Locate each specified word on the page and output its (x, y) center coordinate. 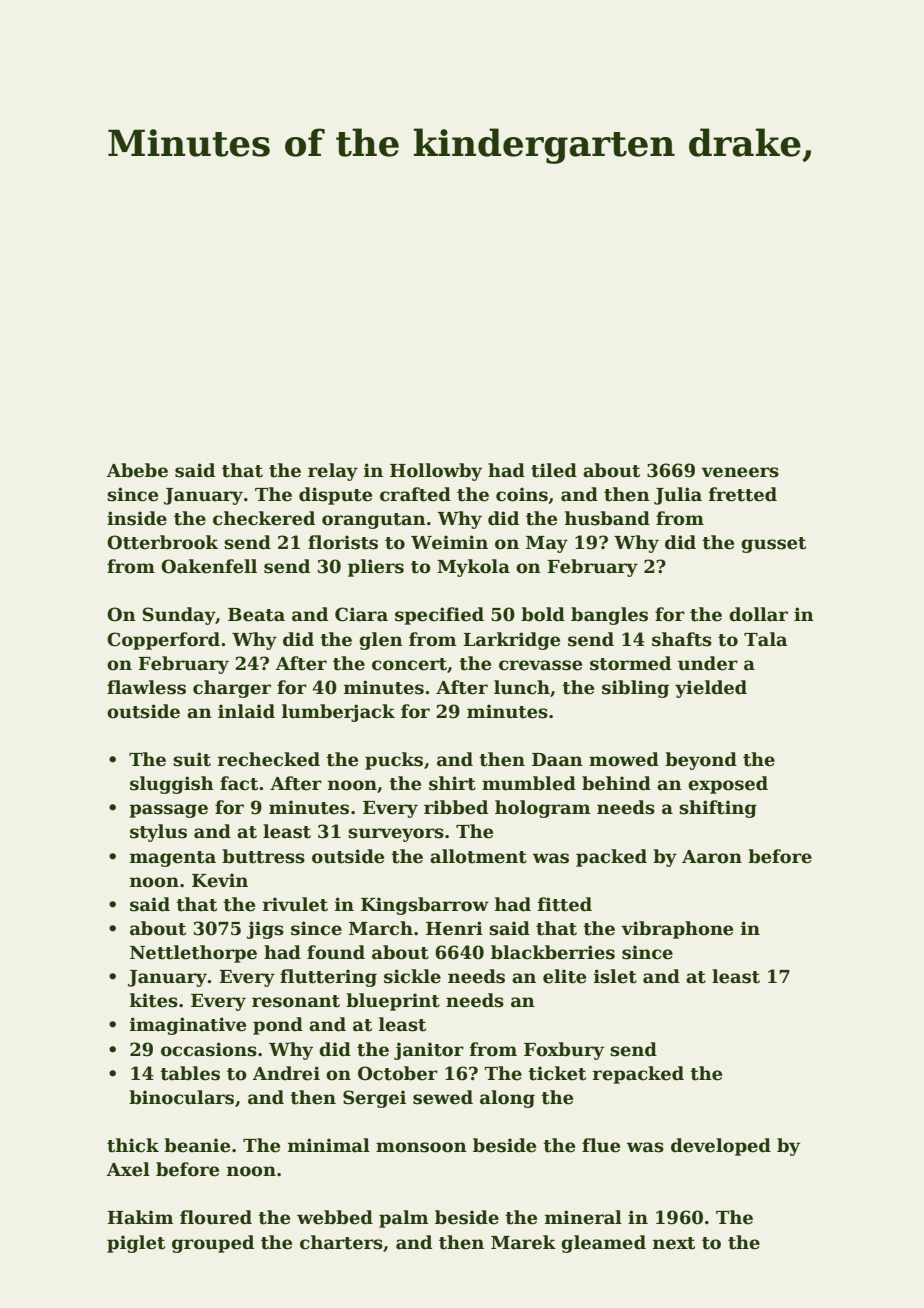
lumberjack (338, 713)
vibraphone (677, 930)
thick (133, 1145)
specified (439, 616)
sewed (443, 1097)
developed (721, 1147)
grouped (213, 1244)
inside (137, 518)
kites (154, 1000)
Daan (557, 760)
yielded (711, 689)
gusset (773, 545)
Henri (454, 928)
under (708, 663)
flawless (146, 687)
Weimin (449, 542)
